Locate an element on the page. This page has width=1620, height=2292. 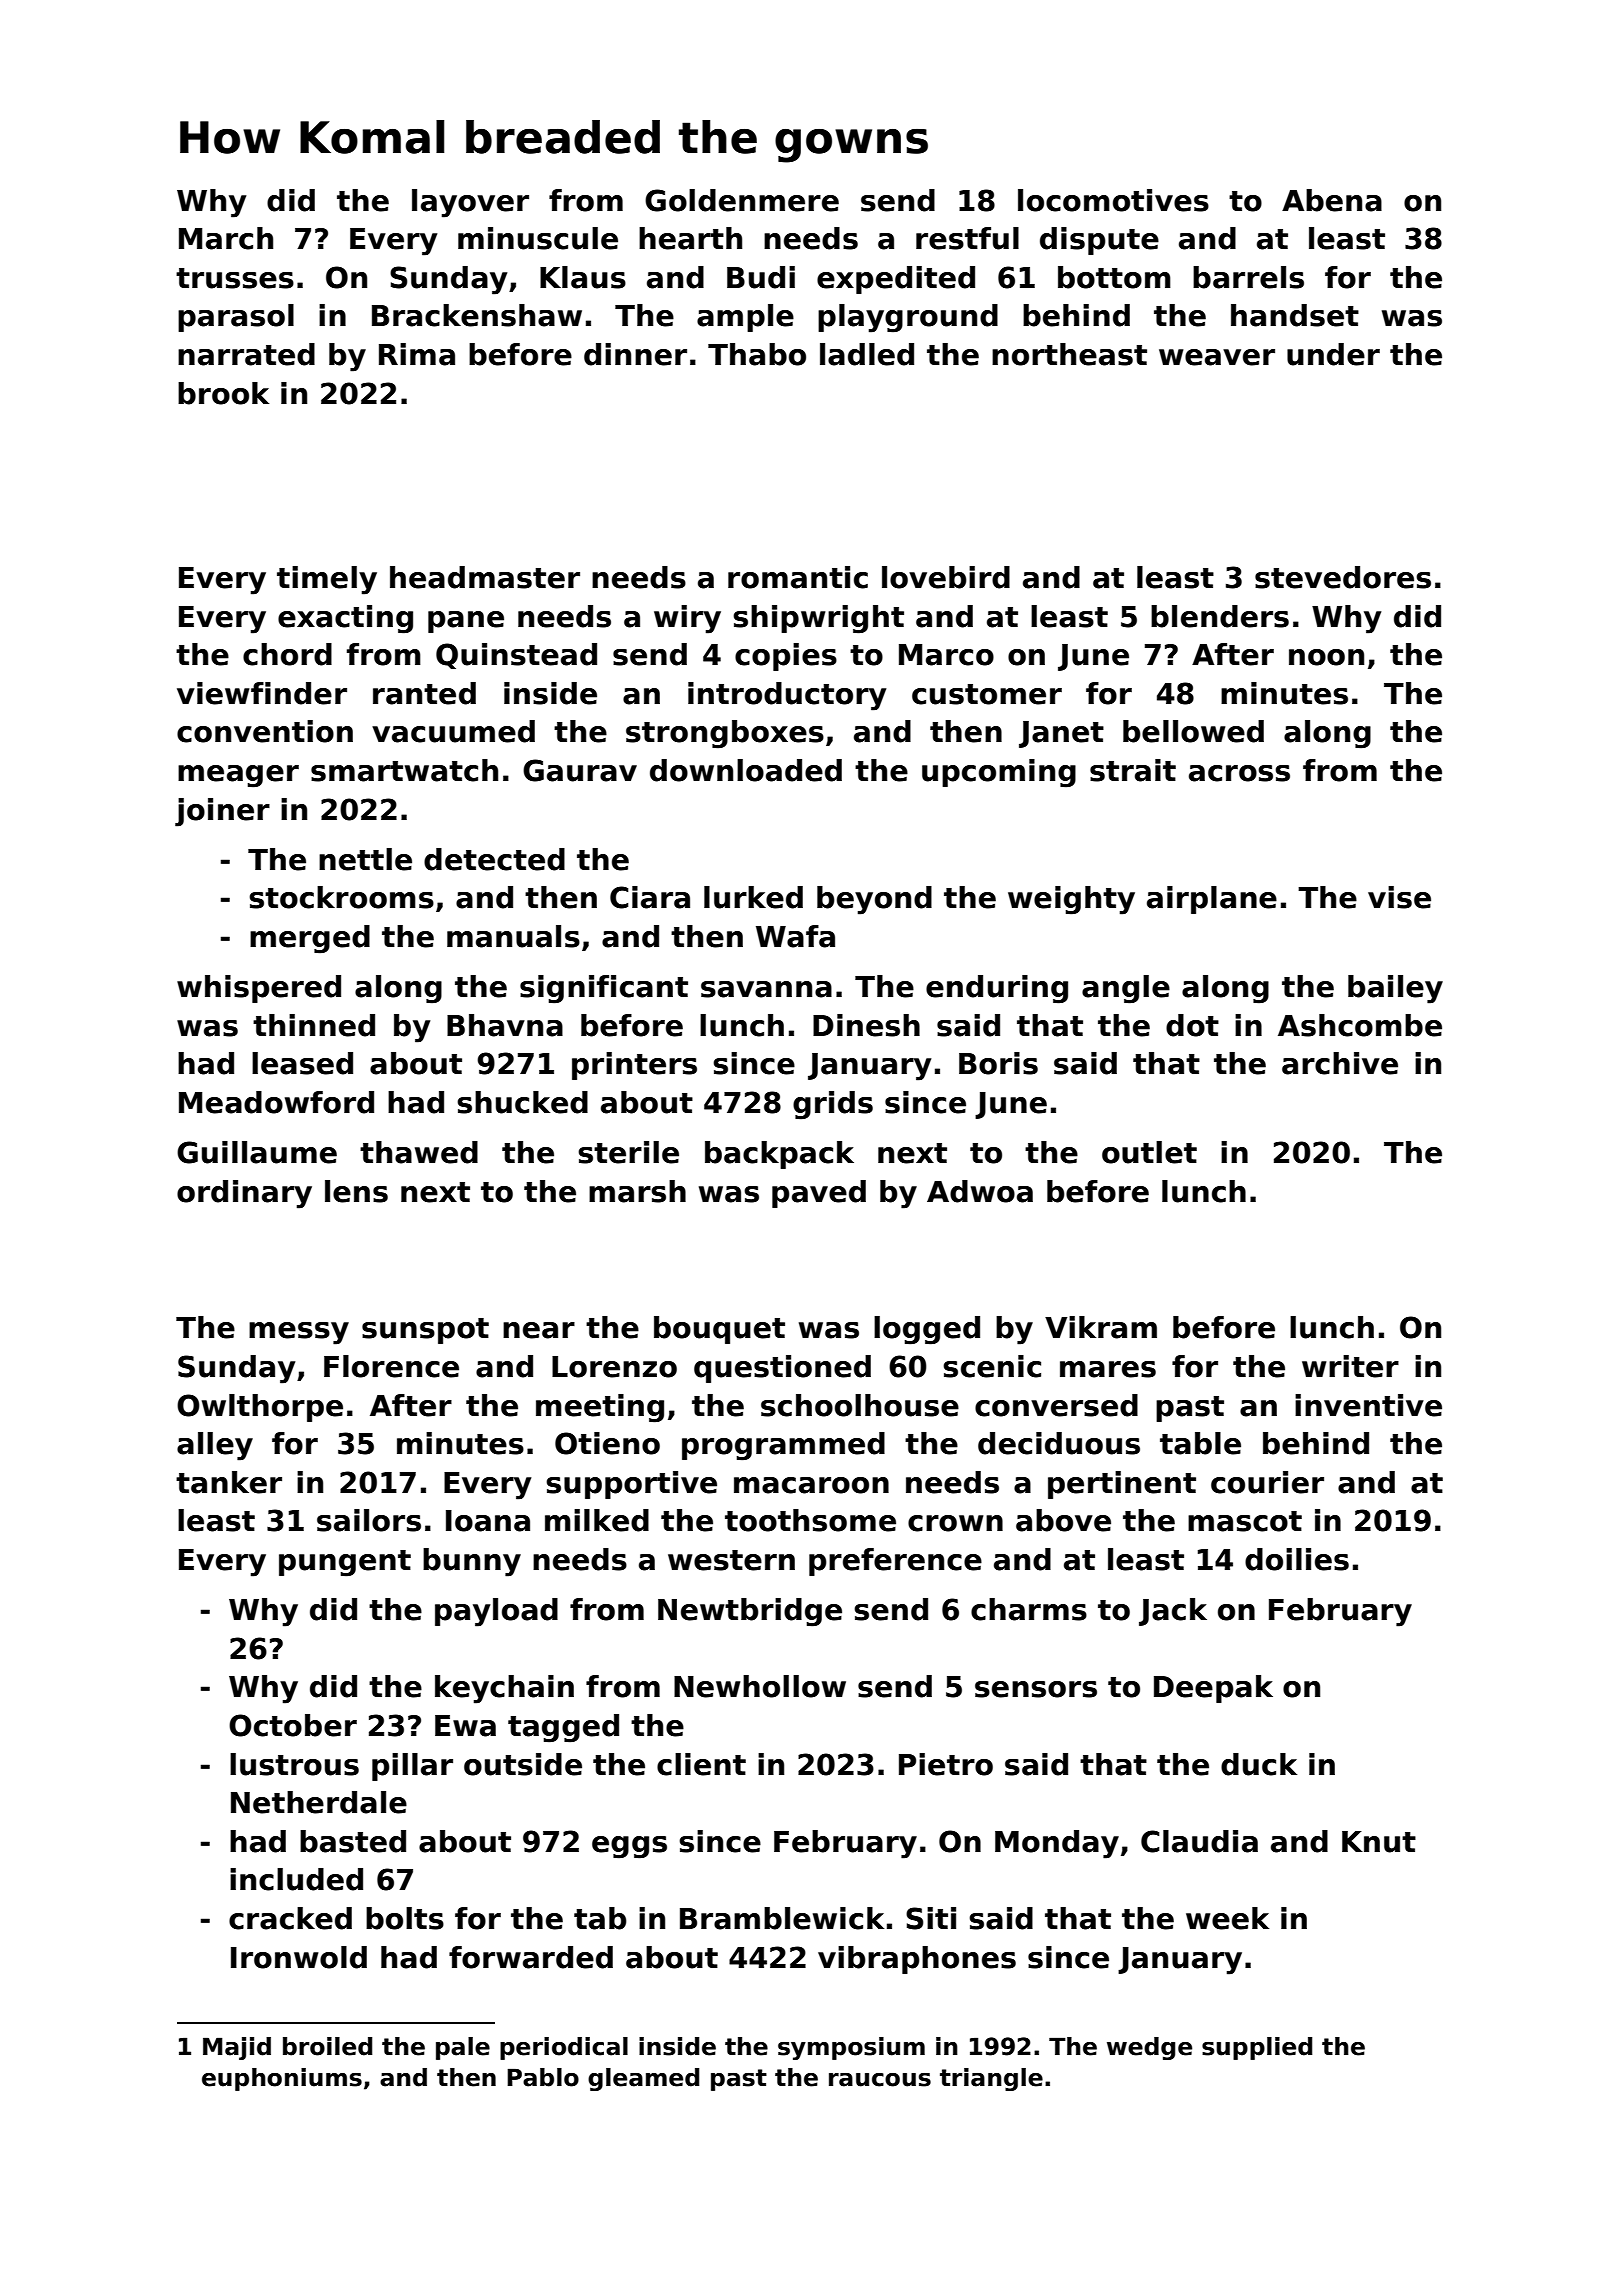
doilies is located at coordinates (1297, 1559).
